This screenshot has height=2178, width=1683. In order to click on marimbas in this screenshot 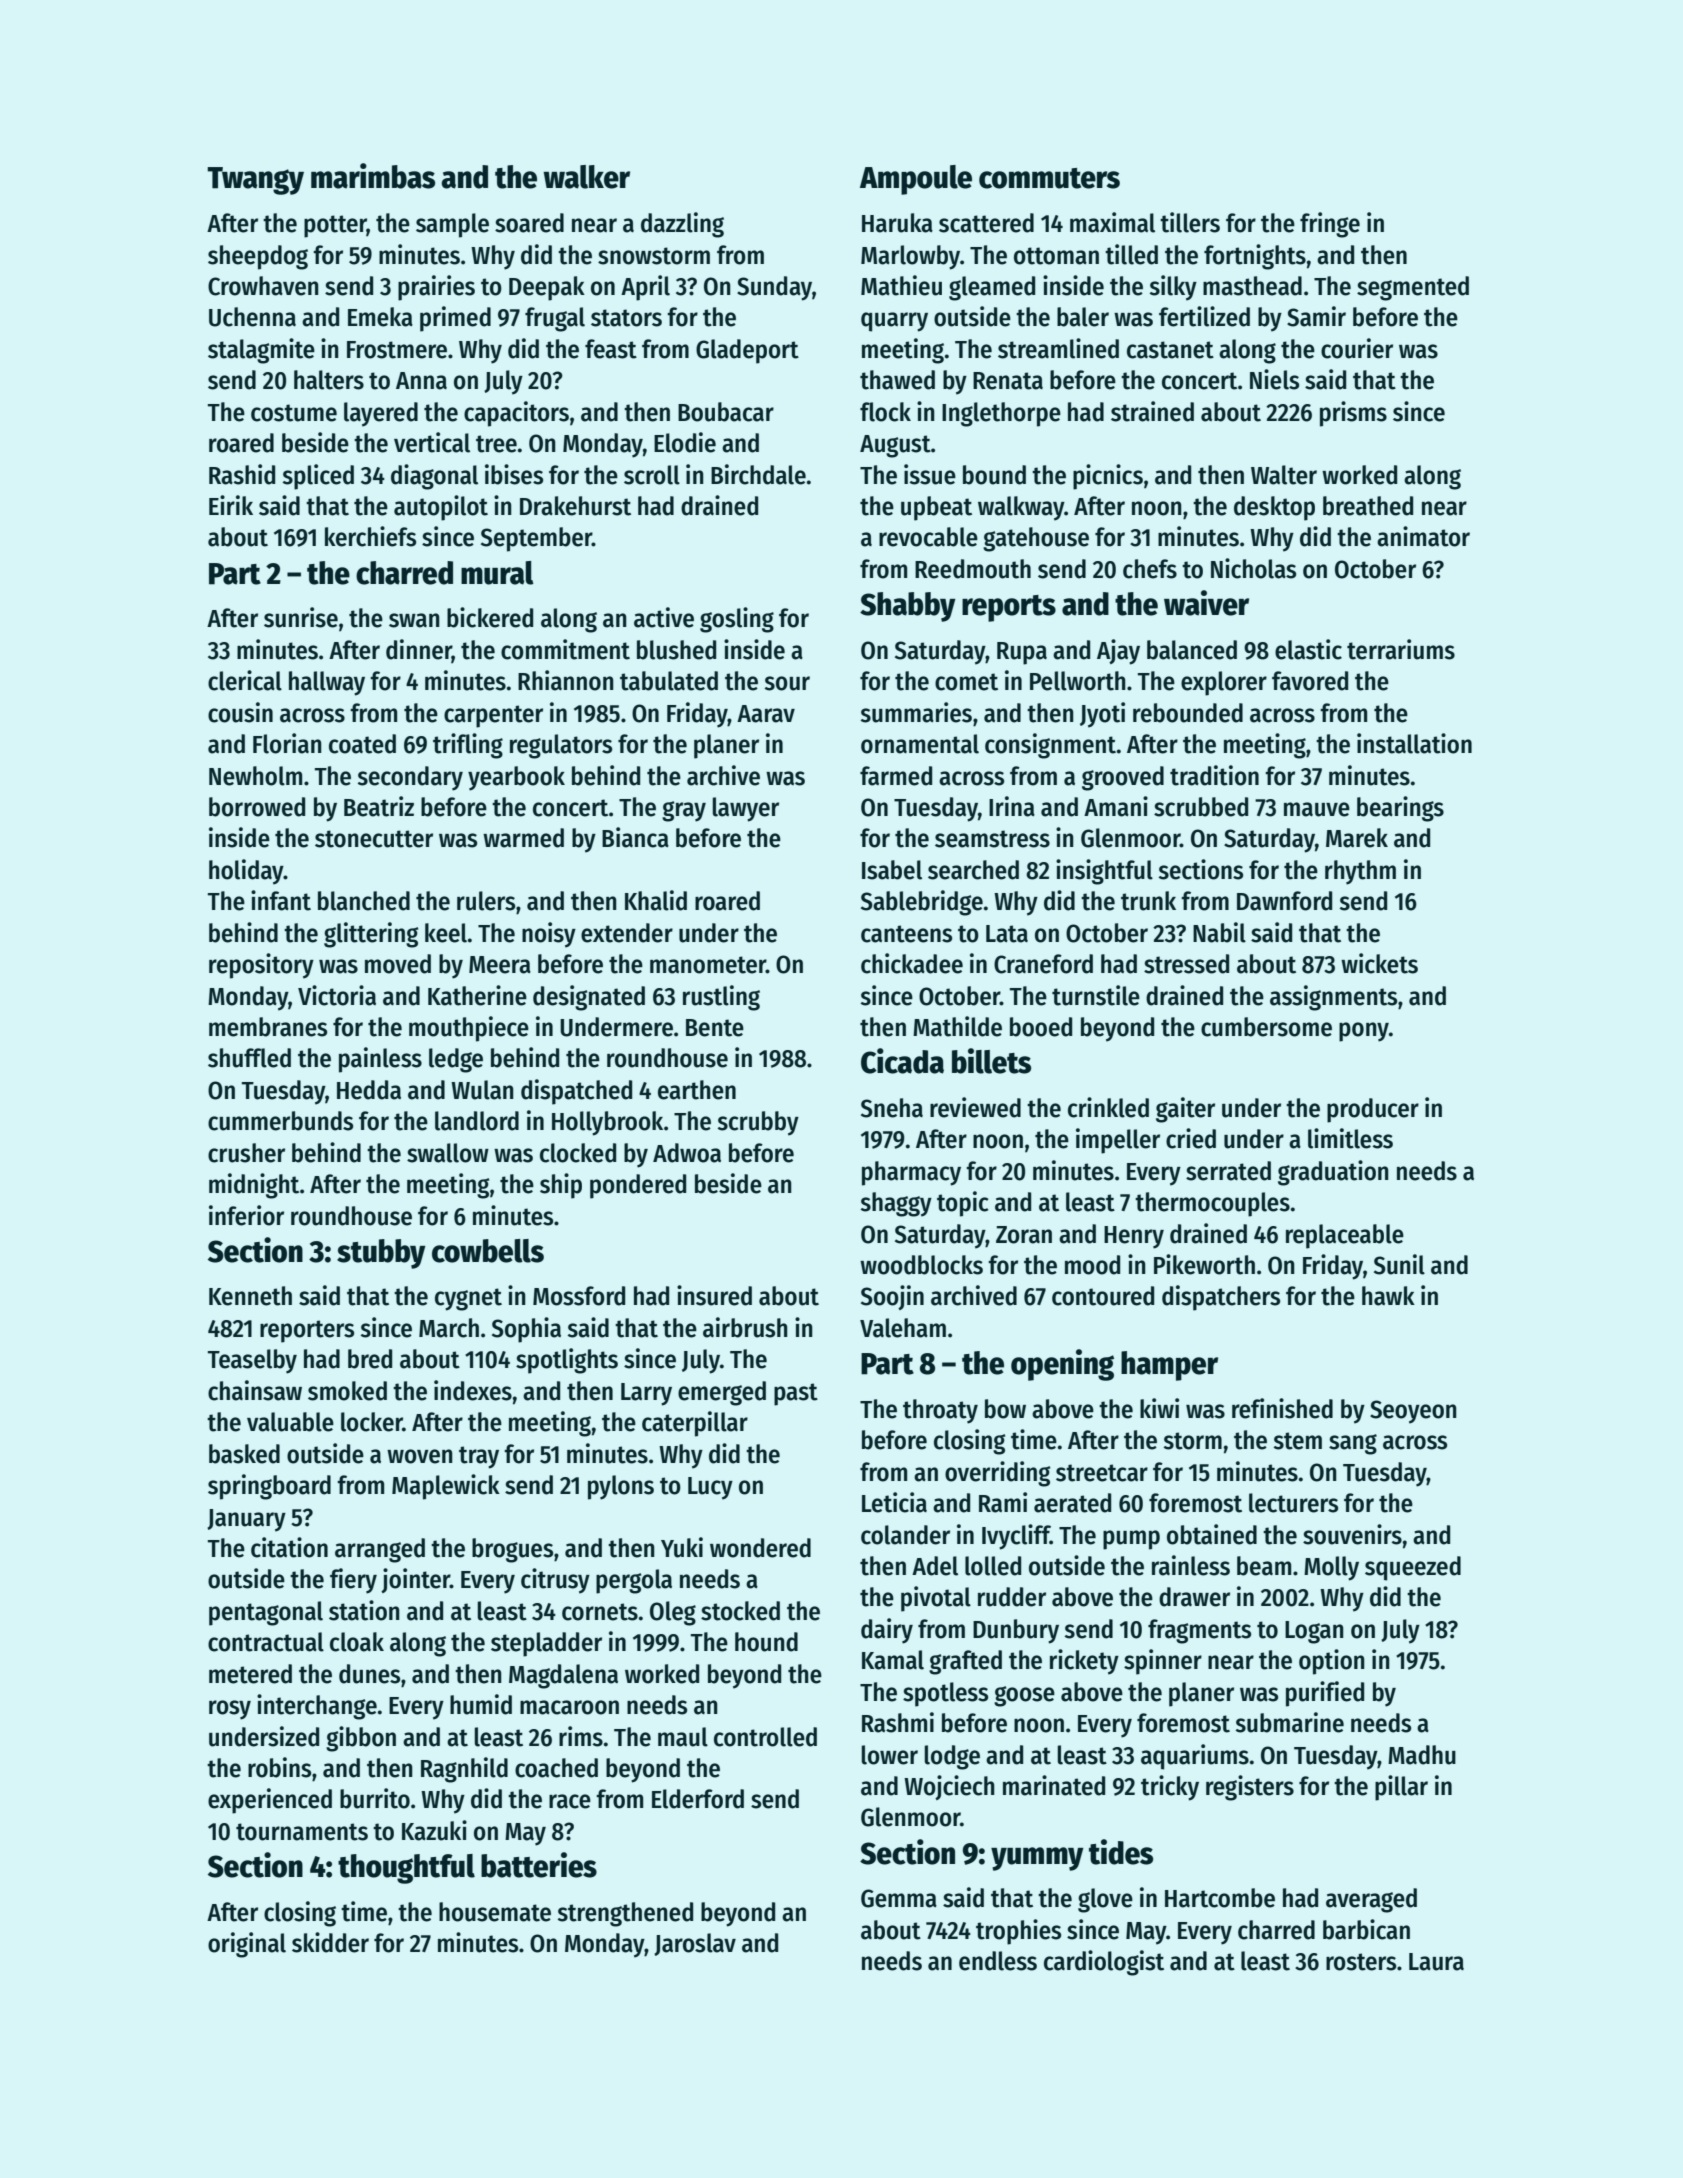, I will do `click(373, 176)`.
